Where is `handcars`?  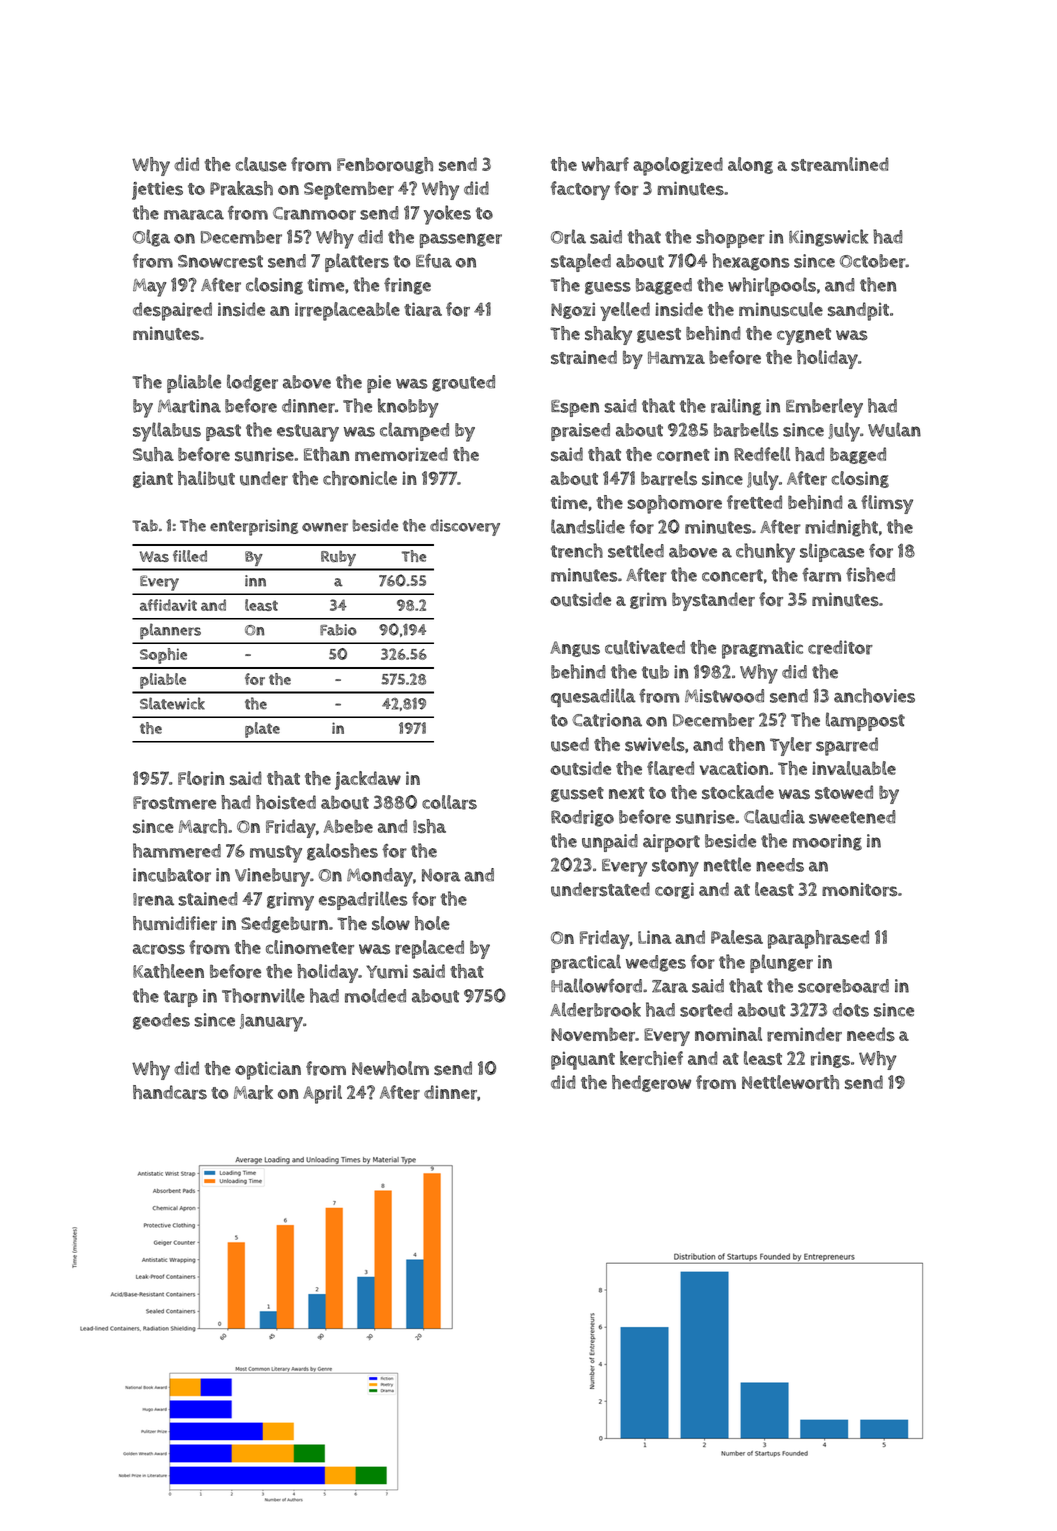
handcars is located at coordinates (170, 1092).
